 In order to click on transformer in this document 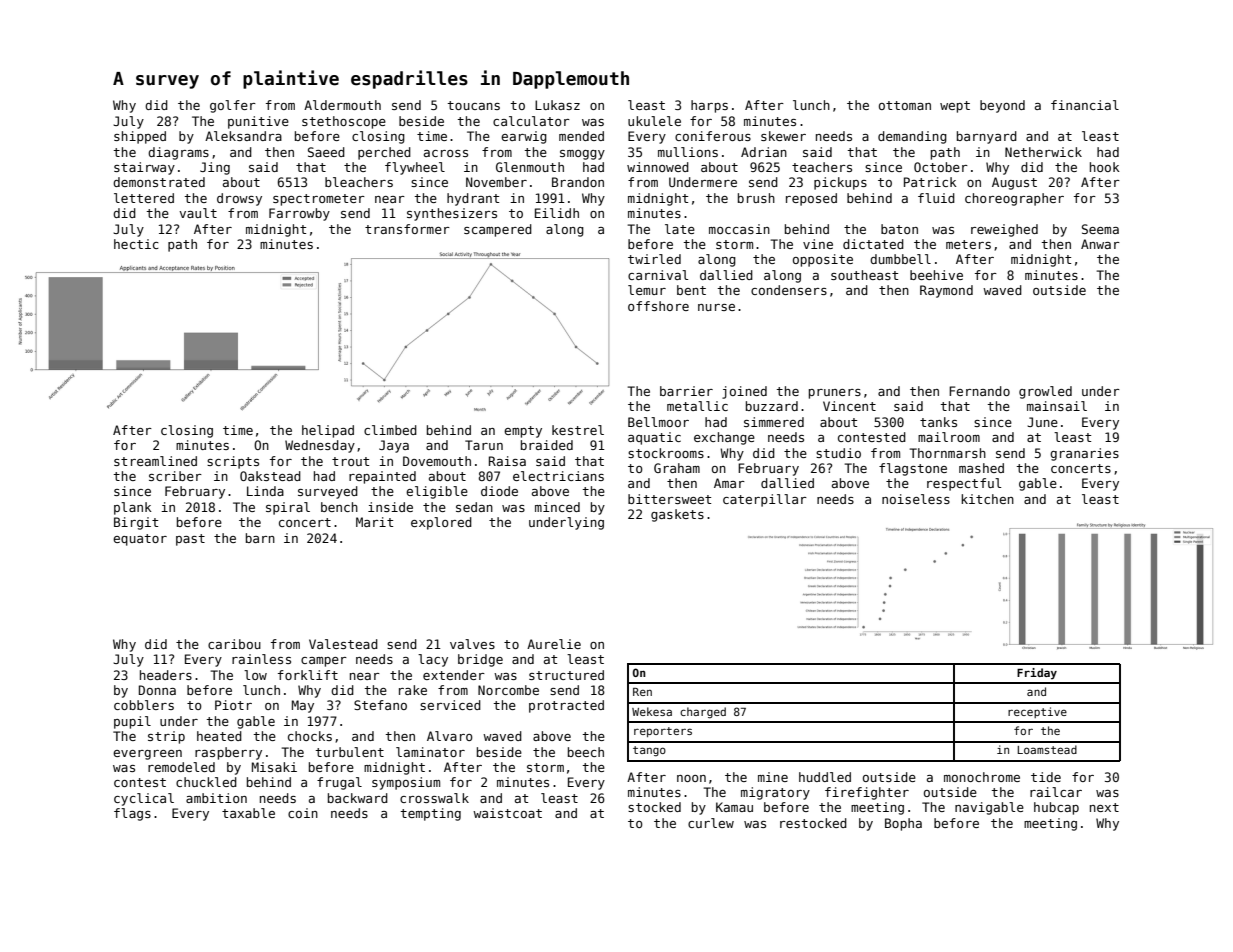, I will do `click(407, 229)`.
